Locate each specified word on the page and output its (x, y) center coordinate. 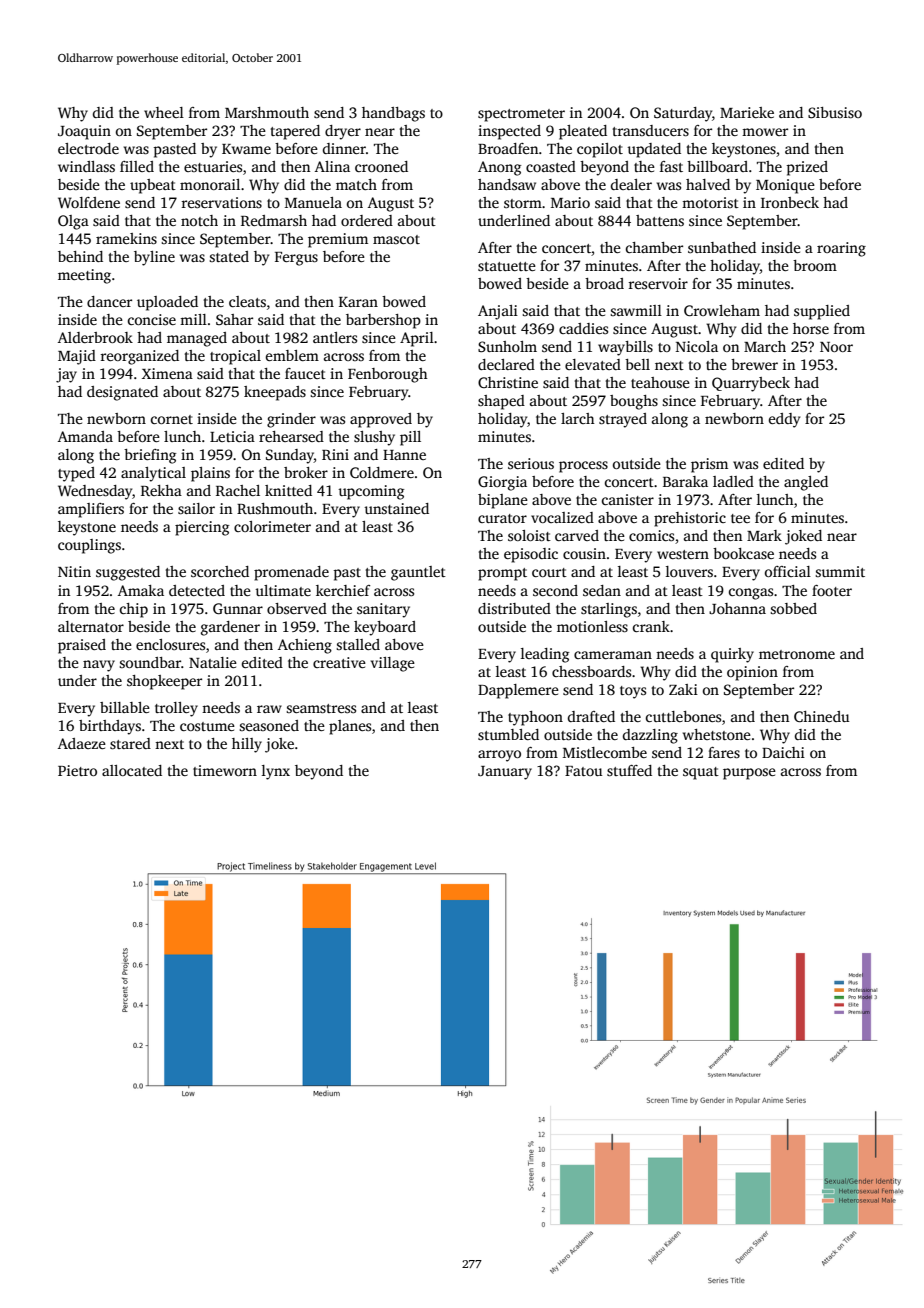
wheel (164, 112)
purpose (749, 774)
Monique (785, 186)
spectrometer (521, 115)
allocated (132, 770)
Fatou (583, 771)
